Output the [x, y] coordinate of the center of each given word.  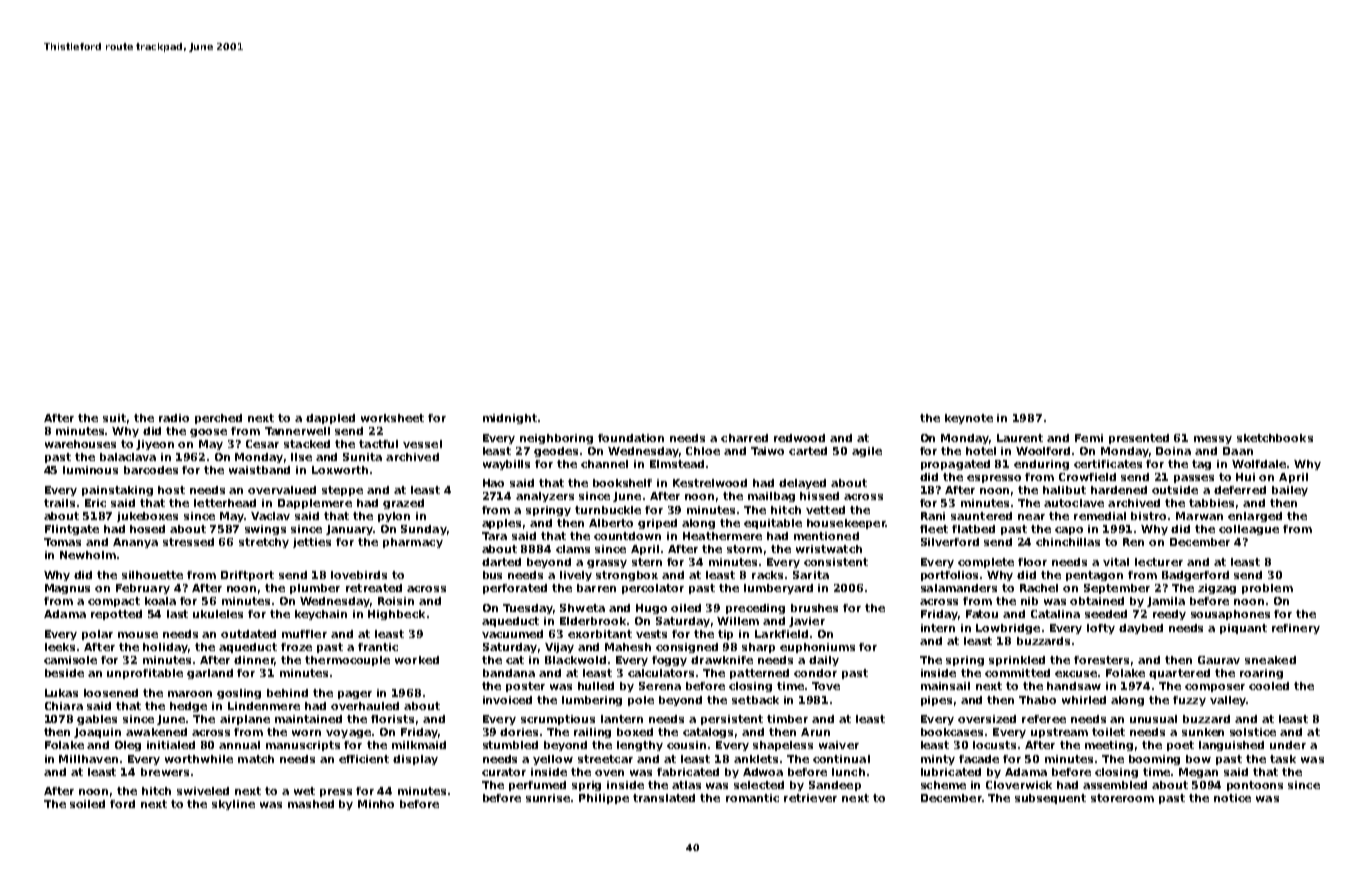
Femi [1089, 438]
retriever [810, 798]
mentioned [826, 536]
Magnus [67, 589]
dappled [330, 419]
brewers [165, 772]
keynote [969, 419]
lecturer [1159, 562]
